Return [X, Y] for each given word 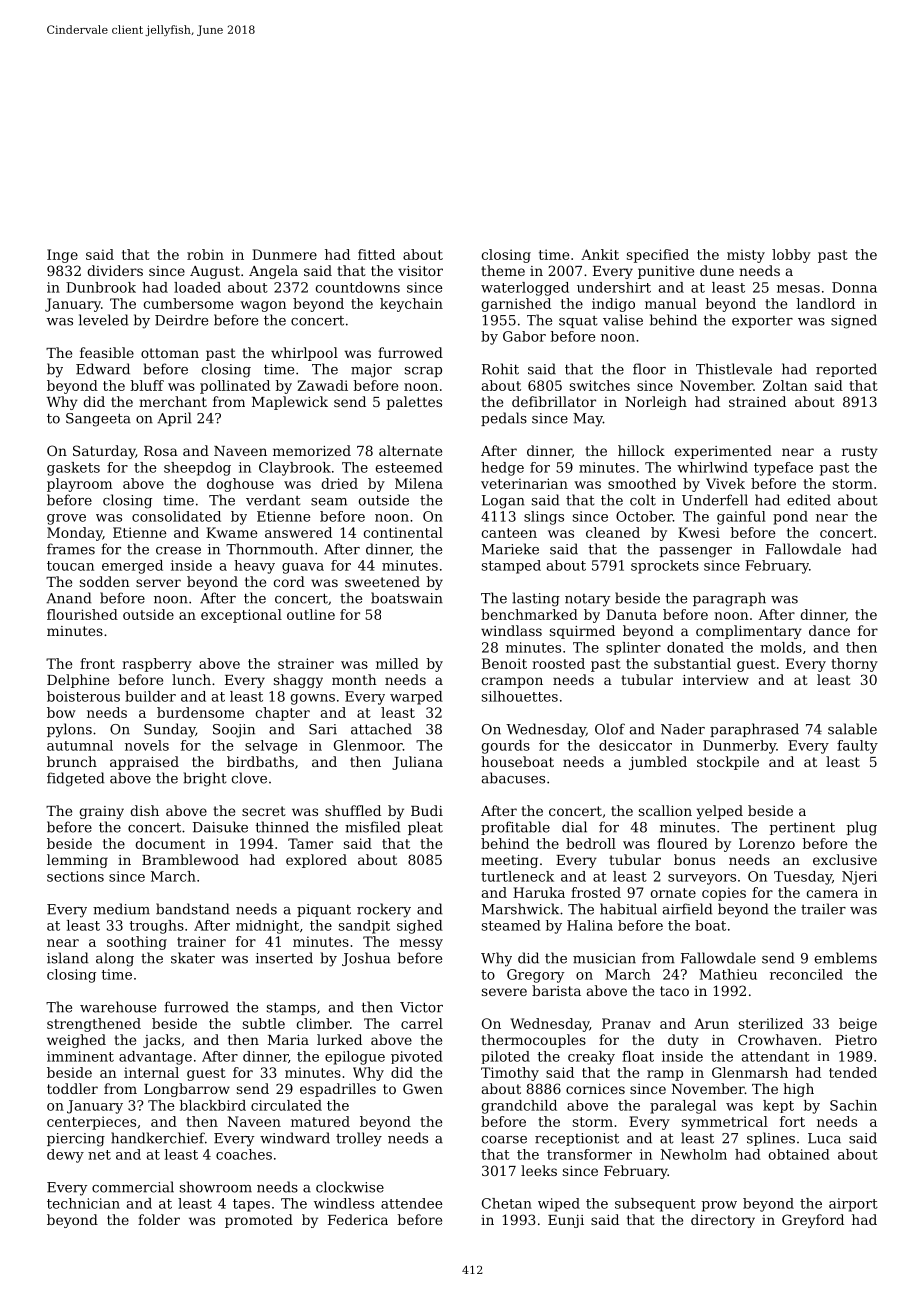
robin [205, 254]
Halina [590, 925]
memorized [312, 450]
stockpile [728, 763]
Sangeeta [98, 420]
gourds [506, 747]
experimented [723, 452]
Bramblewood [190, 859]
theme [503, 270]
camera [832, 894]
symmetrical [725, 1123]
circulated [286, 1105]
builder [150, 696]
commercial [133, 1187]
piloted [505, 1057]
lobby [791, 256]
